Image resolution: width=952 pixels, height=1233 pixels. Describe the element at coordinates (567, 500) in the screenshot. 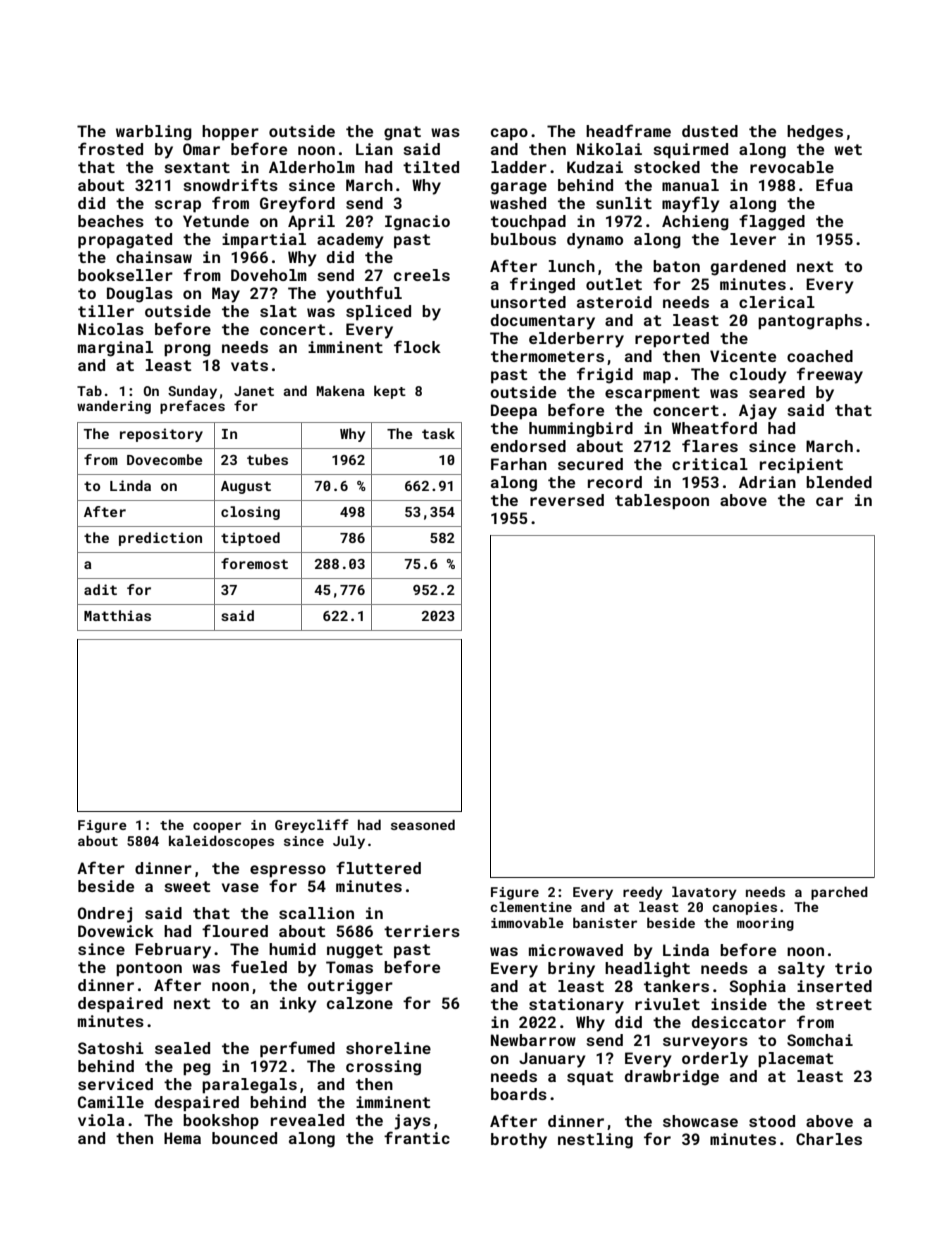

I see `reversed` at that location.
